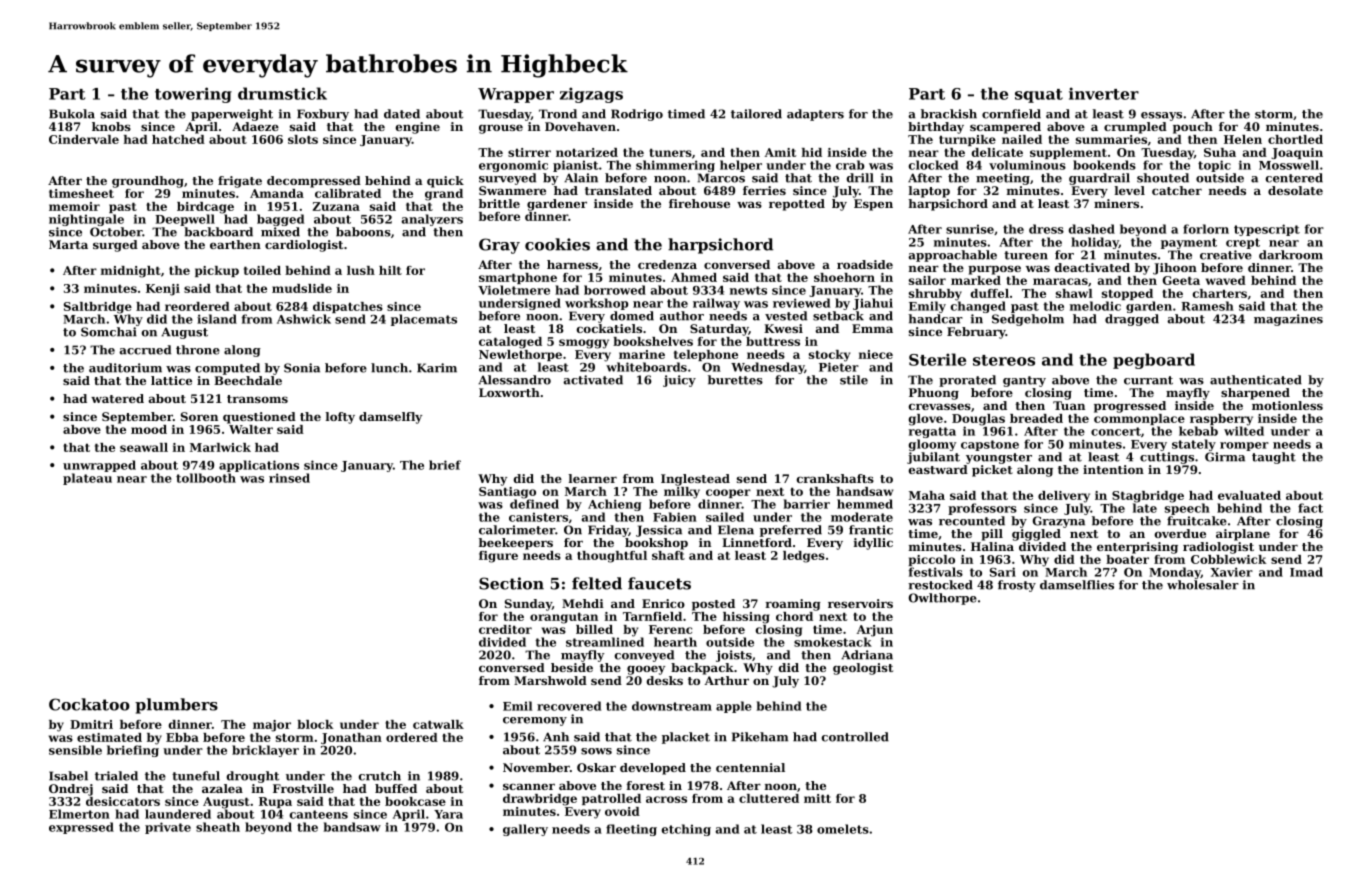 Image resolution: width=1372 pixels, height=887 pixels. I want to click on adapters, so click(815, 115).
